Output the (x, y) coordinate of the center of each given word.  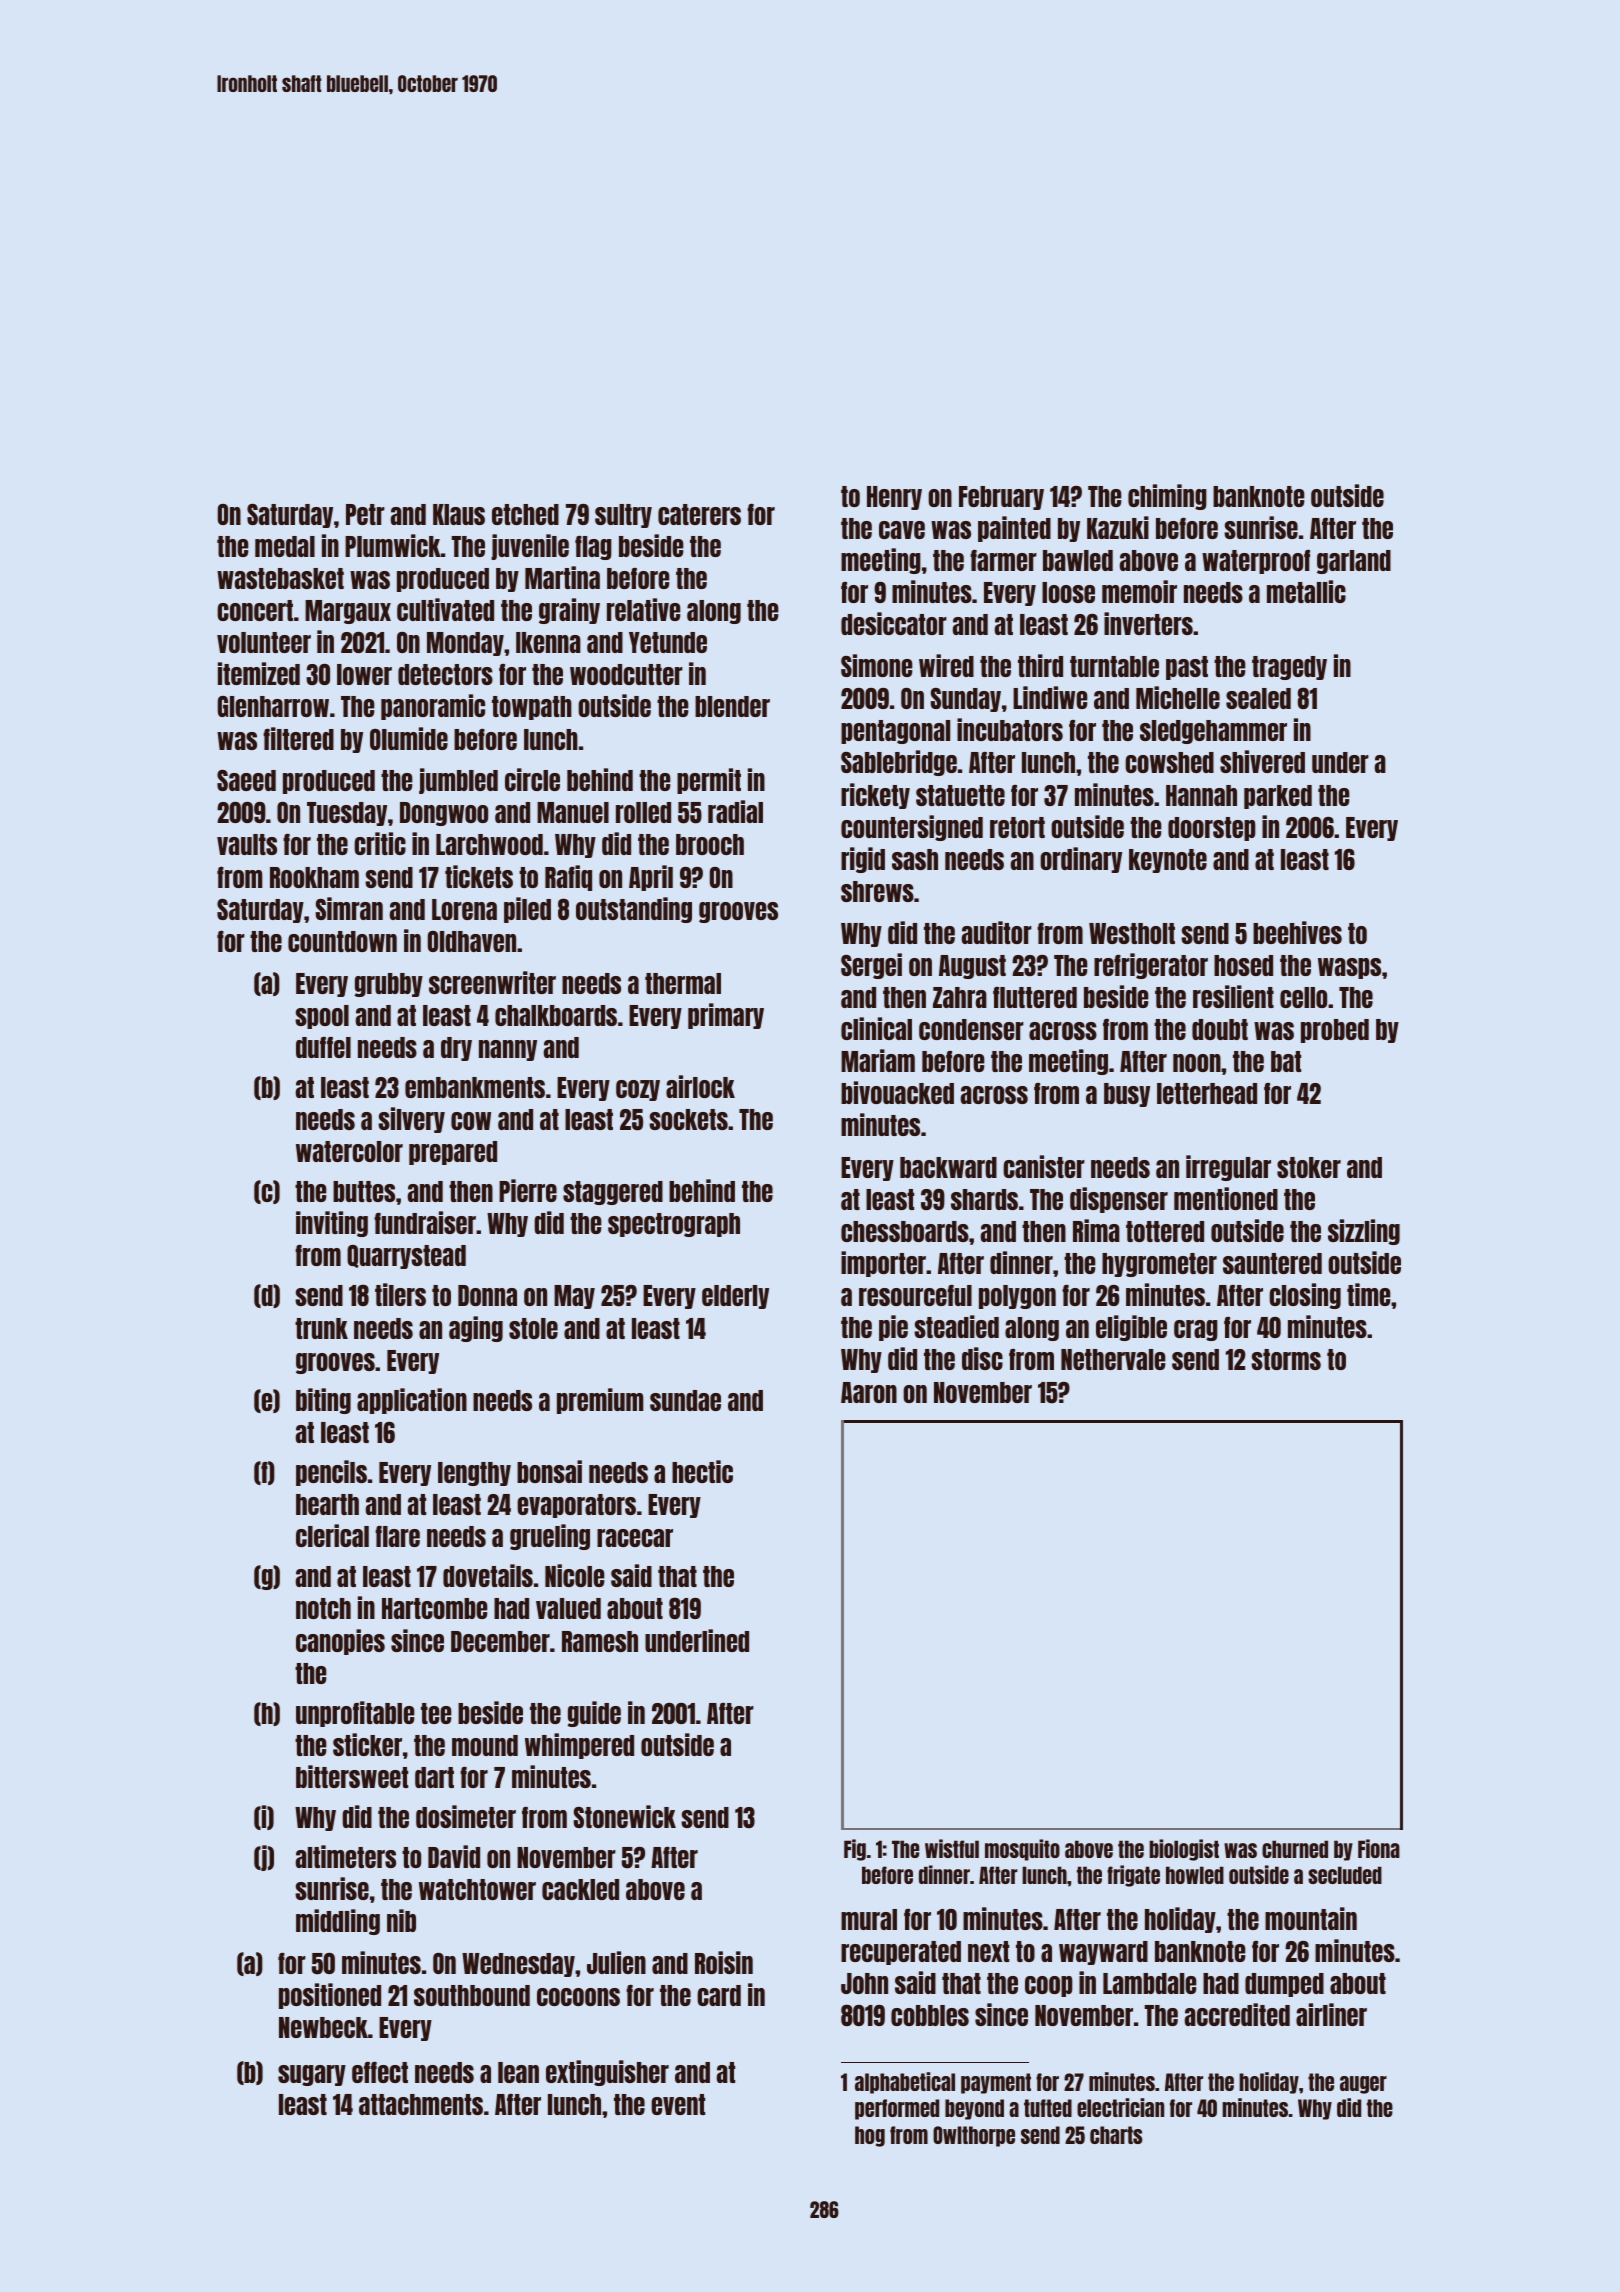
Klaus (459, 514)
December (500, 1641)
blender (732, 706)
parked (1278, 797)
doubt (1220, 1029)
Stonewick (624, 1816)
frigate (1133, 1876)
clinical (876, 1028)
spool (322, 1017)
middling (338, 1922)
